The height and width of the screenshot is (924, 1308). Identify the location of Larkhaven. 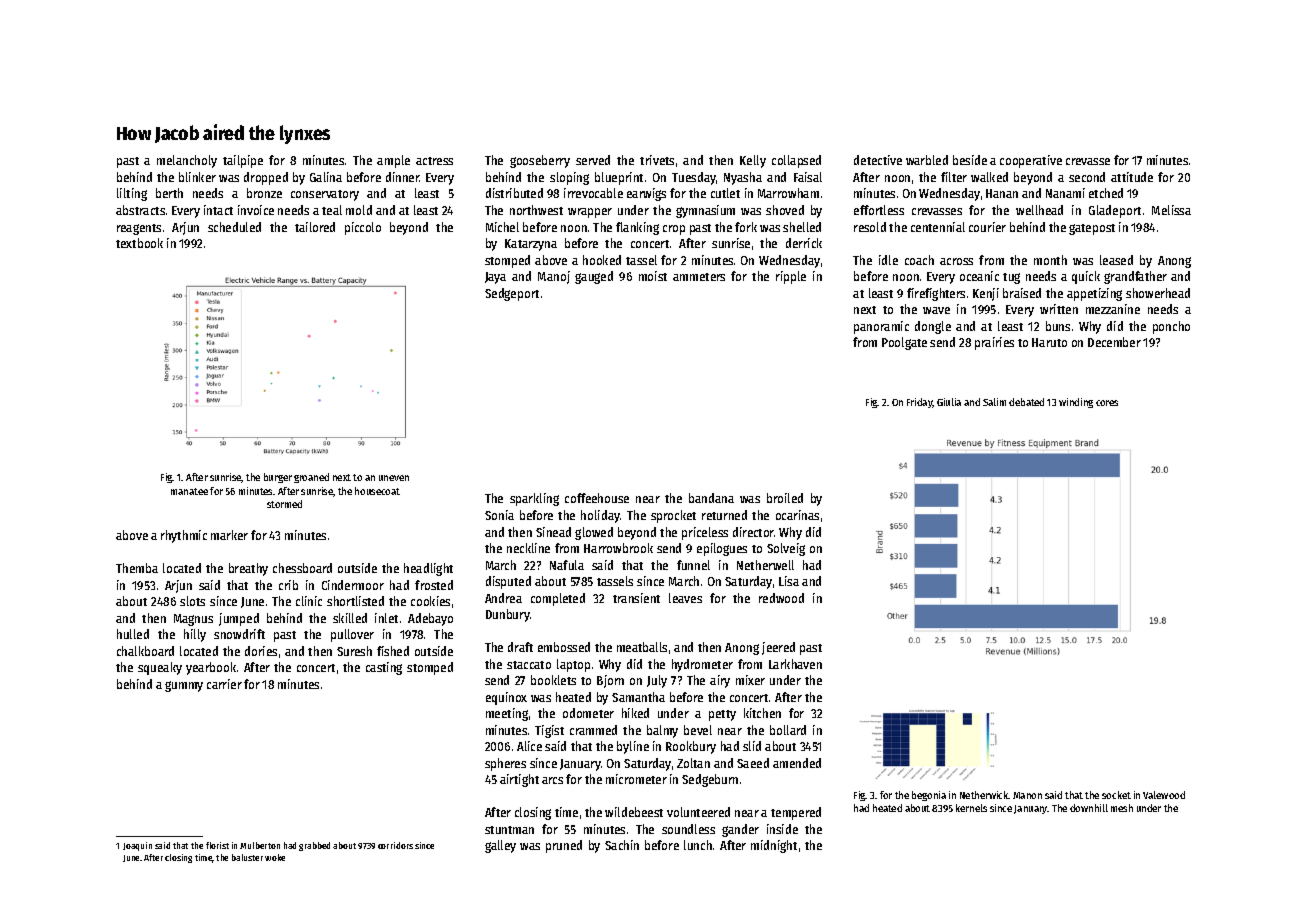
(795, 664).
